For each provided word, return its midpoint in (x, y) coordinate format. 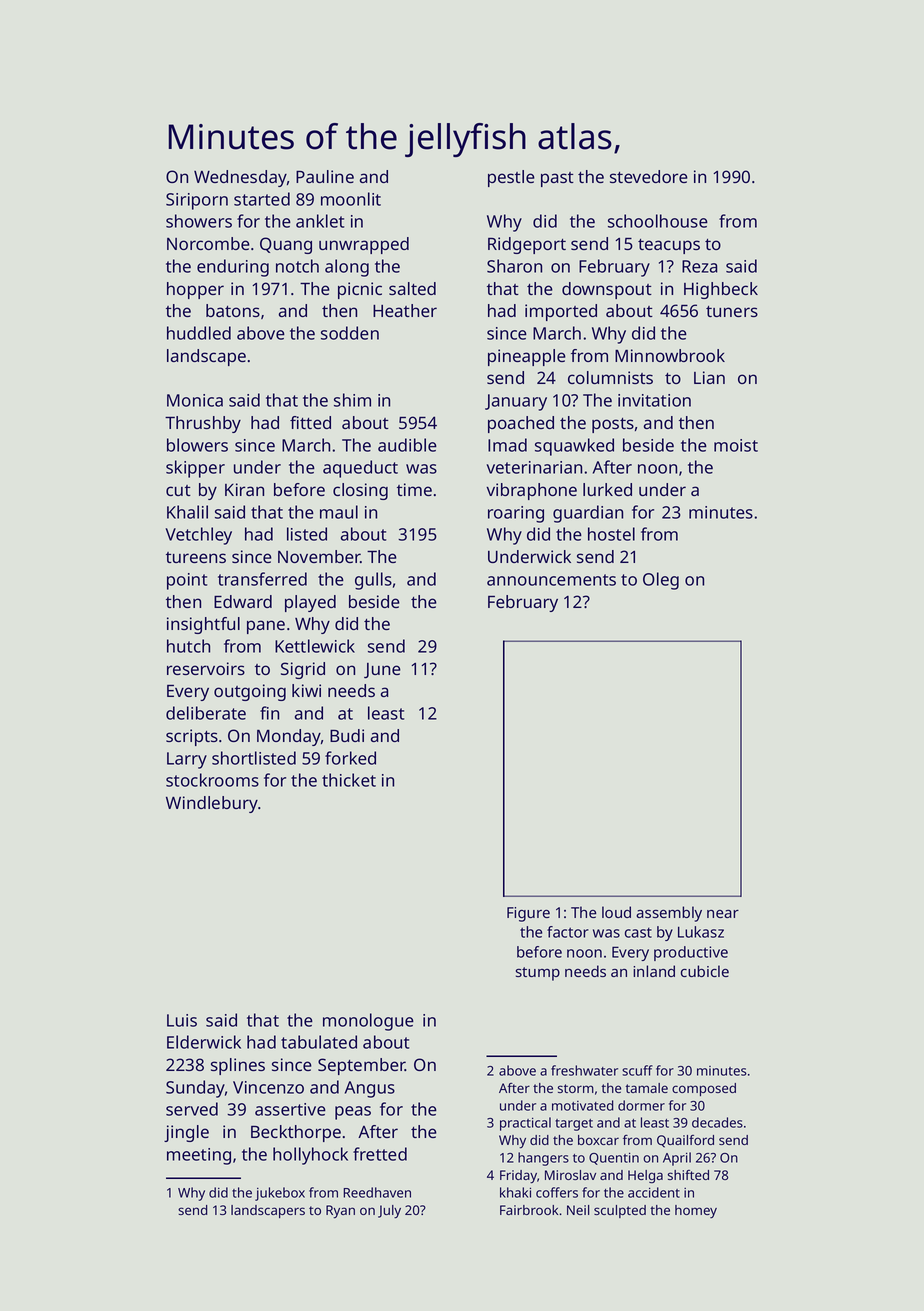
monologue (368, 1022)
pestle (511, 178)
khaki (515, 1192)
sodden (350, 333)
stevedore (649, 176)
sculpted (620, 1211)
